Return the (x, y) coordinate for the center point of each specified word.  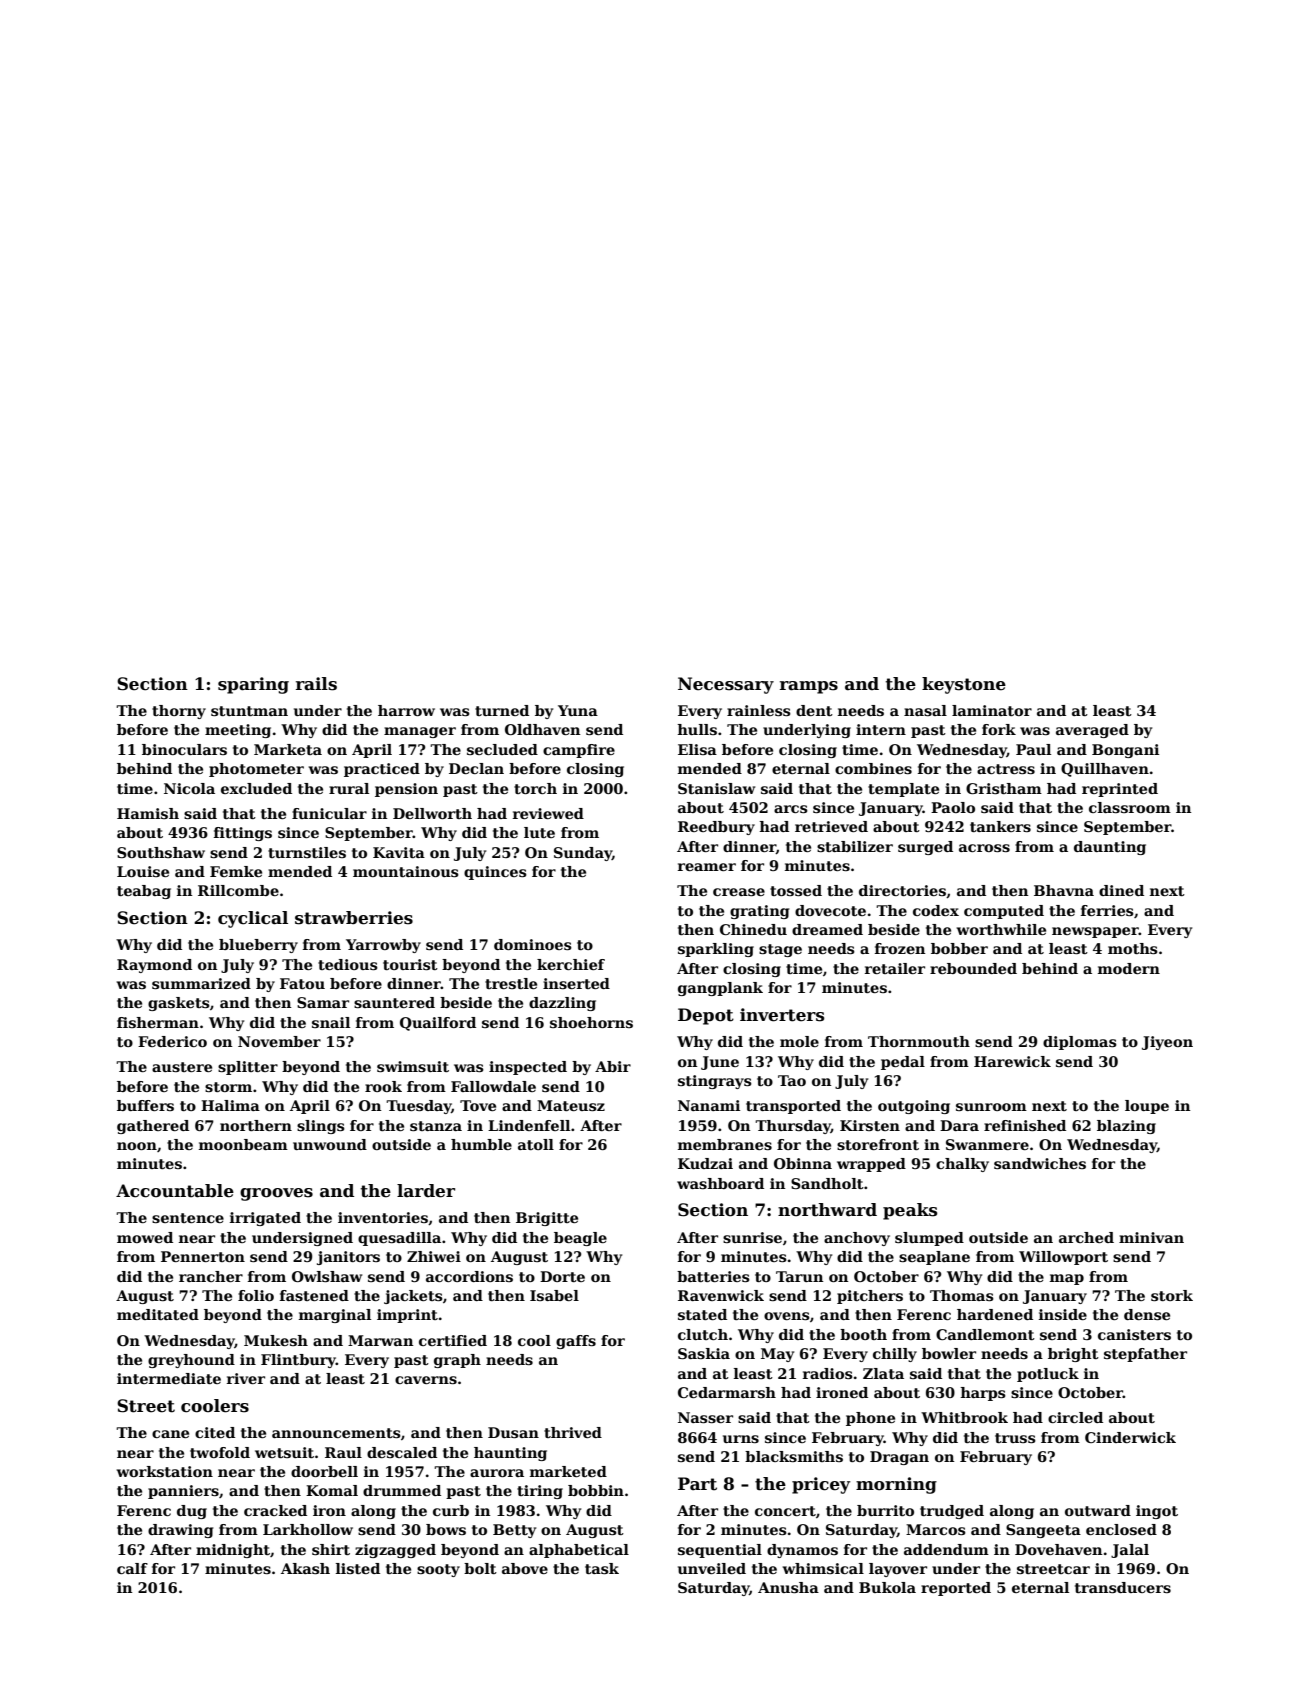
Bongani (1125, 751)
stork (1172, 1295)
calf (132, 1568)
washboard (720, 1183)
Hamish (148, 813)
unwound (330, 1144)
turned (502, 710)
